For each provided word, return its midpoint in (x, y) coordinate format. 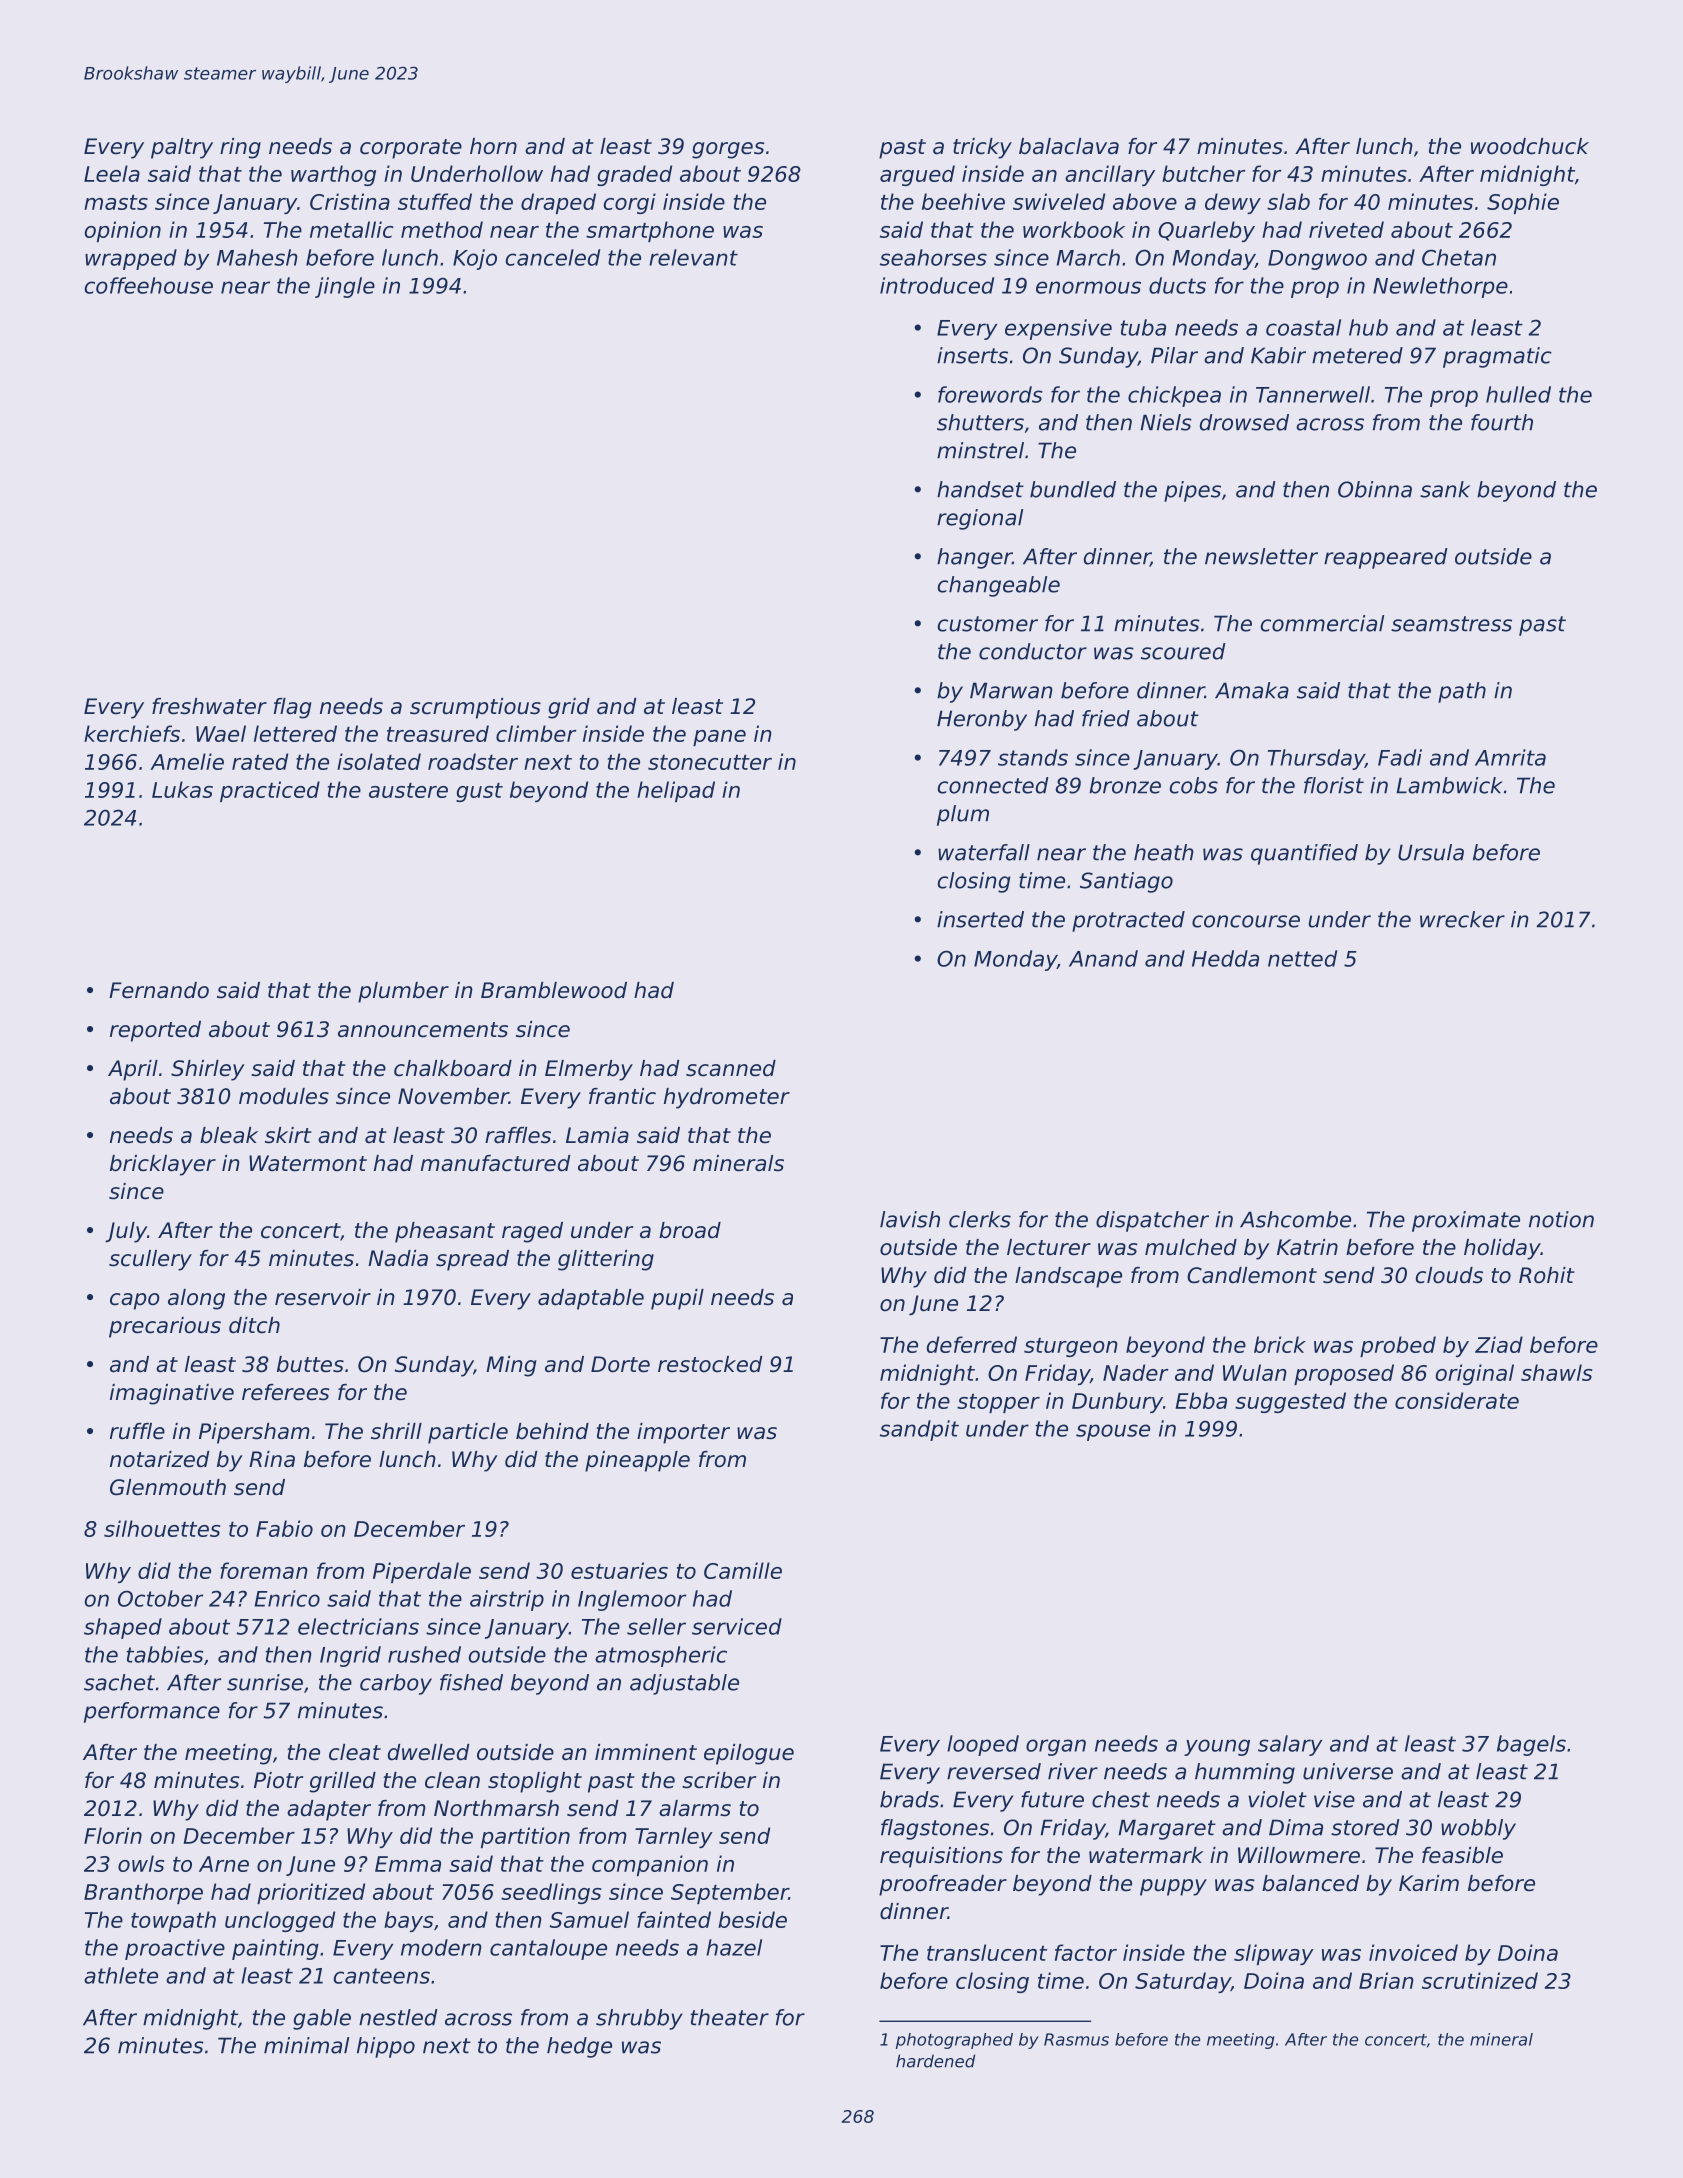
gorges (728, 150)
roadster (473, 761)
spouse (1113, 1432)
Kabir (1278, 355)
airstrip (507, 1600)
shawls (1556, 1372)
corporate (411, 149)
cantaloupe (548, 1949)
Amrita (1510, 757)
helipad (676, 791)
